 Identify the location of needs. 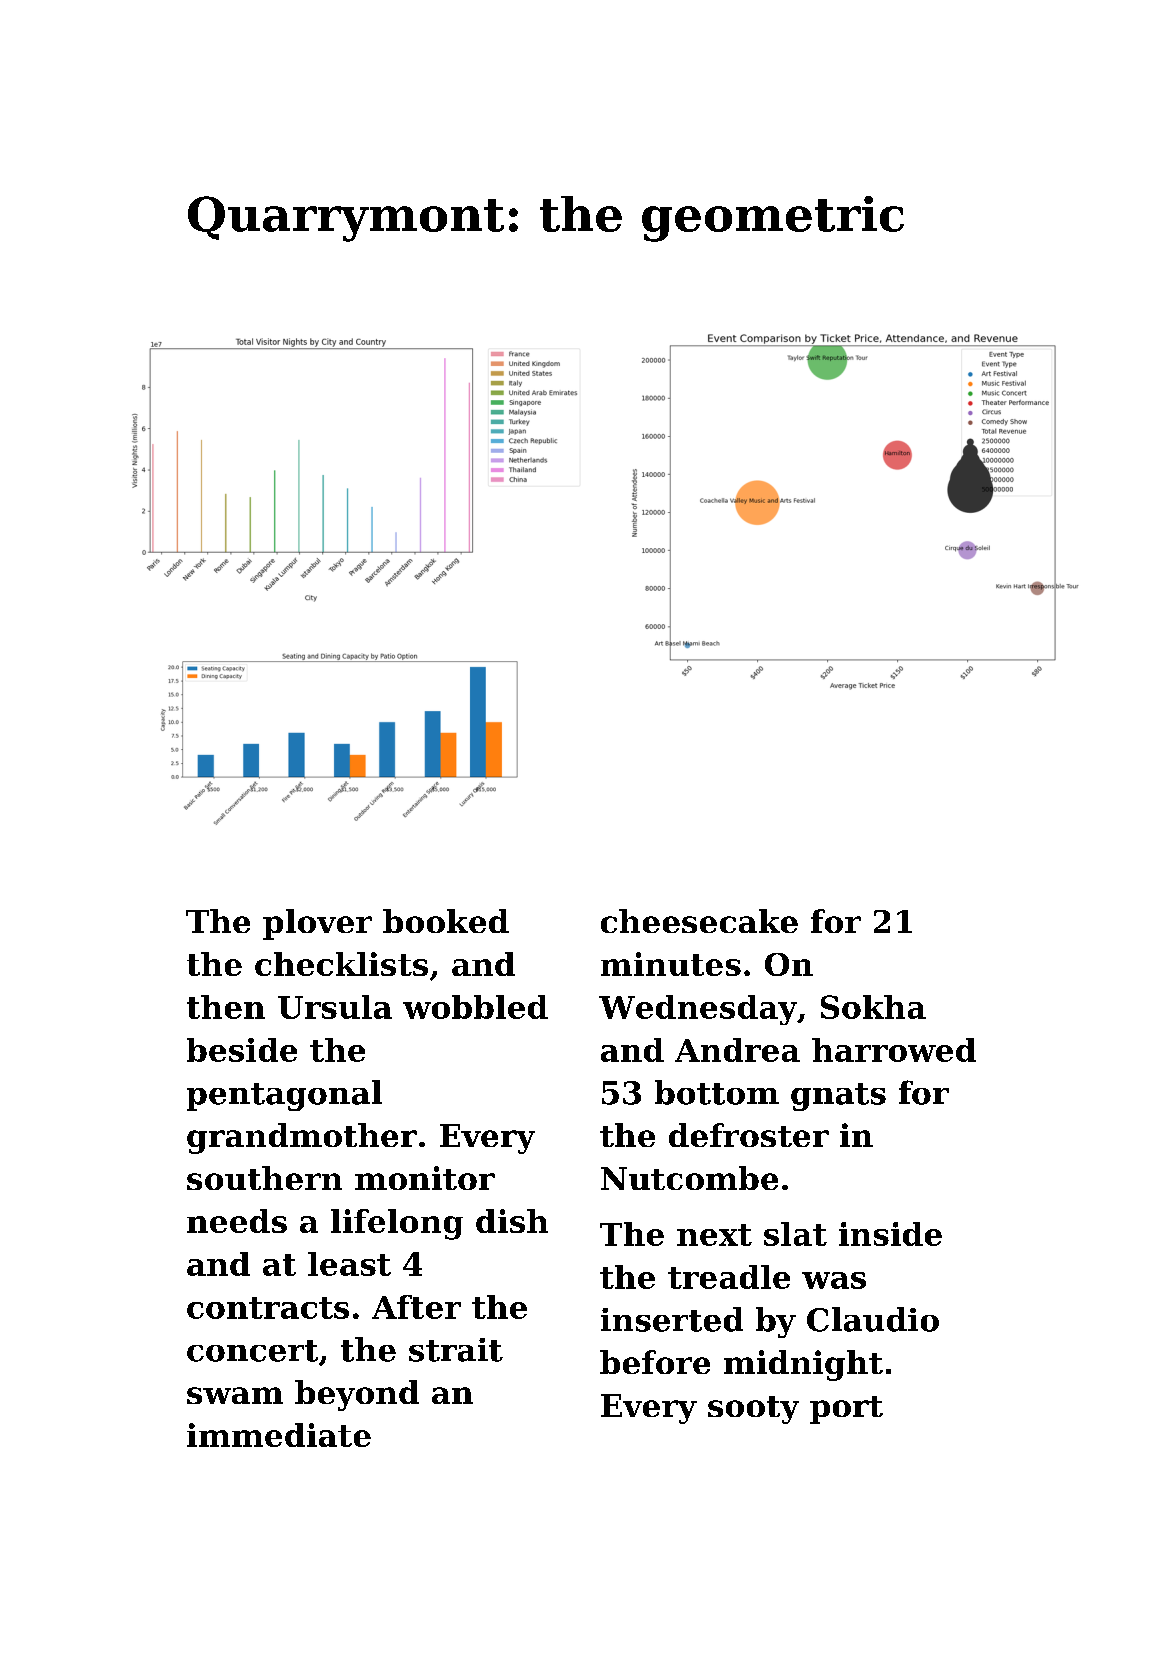
(237, 1221).
